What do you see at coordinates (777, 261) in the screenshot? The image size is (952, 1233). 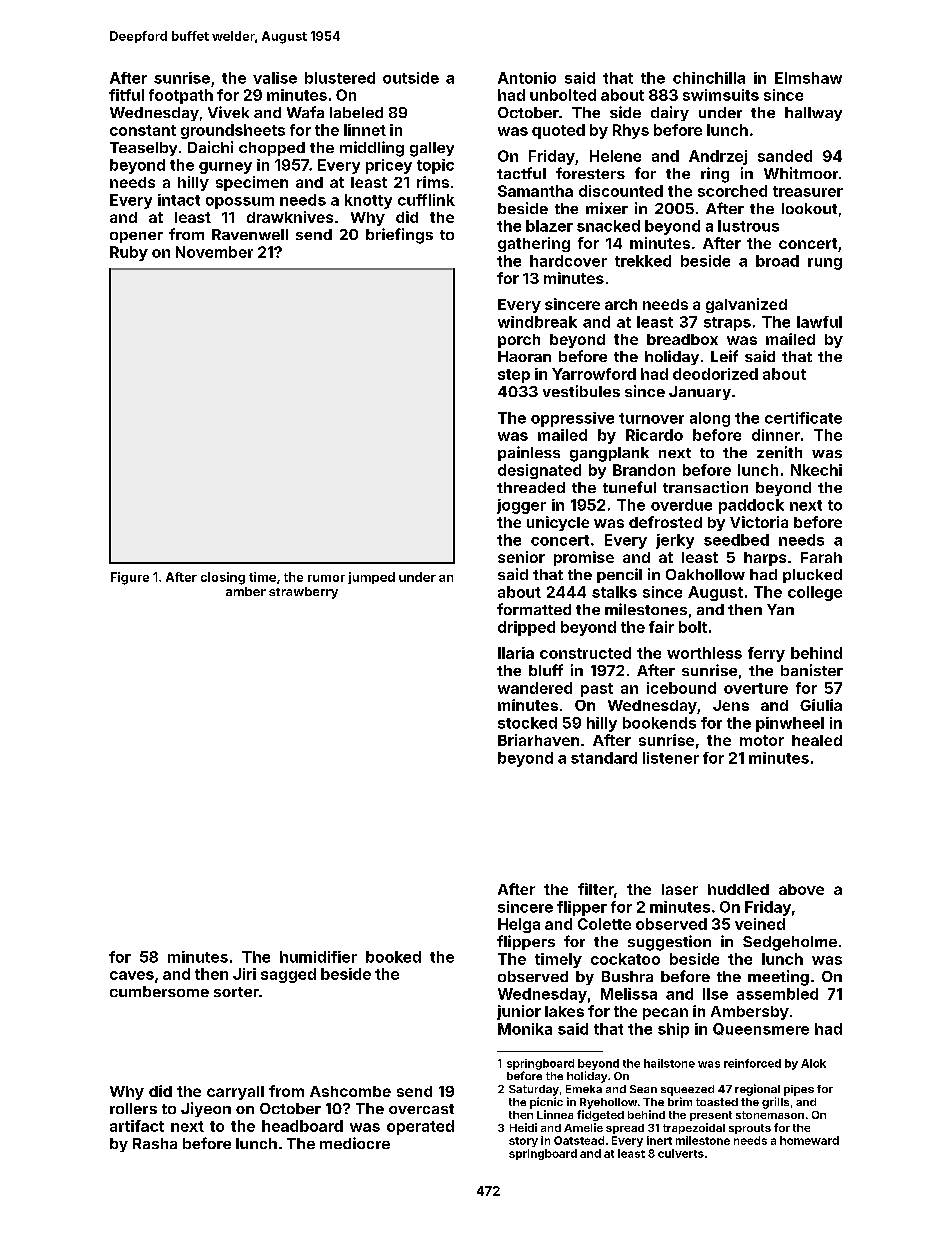 I see `broad` at bounding box center [777, 261].
